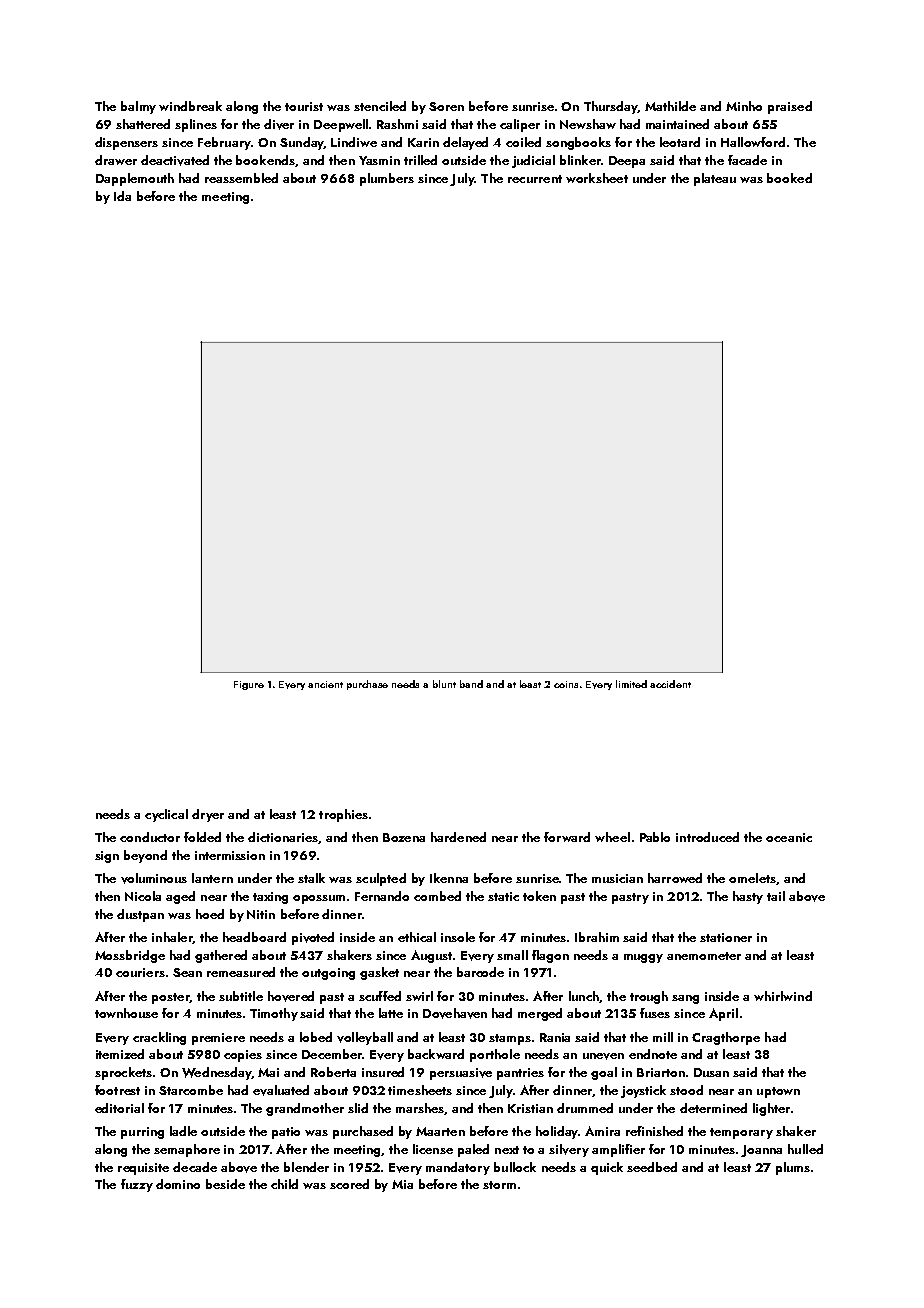 The width and height of the screenshot is (924, 1308). What do you see at coordinates (402, 1184) in the screenshot?
I see `Mia` at bounding box center [402, 1184].
